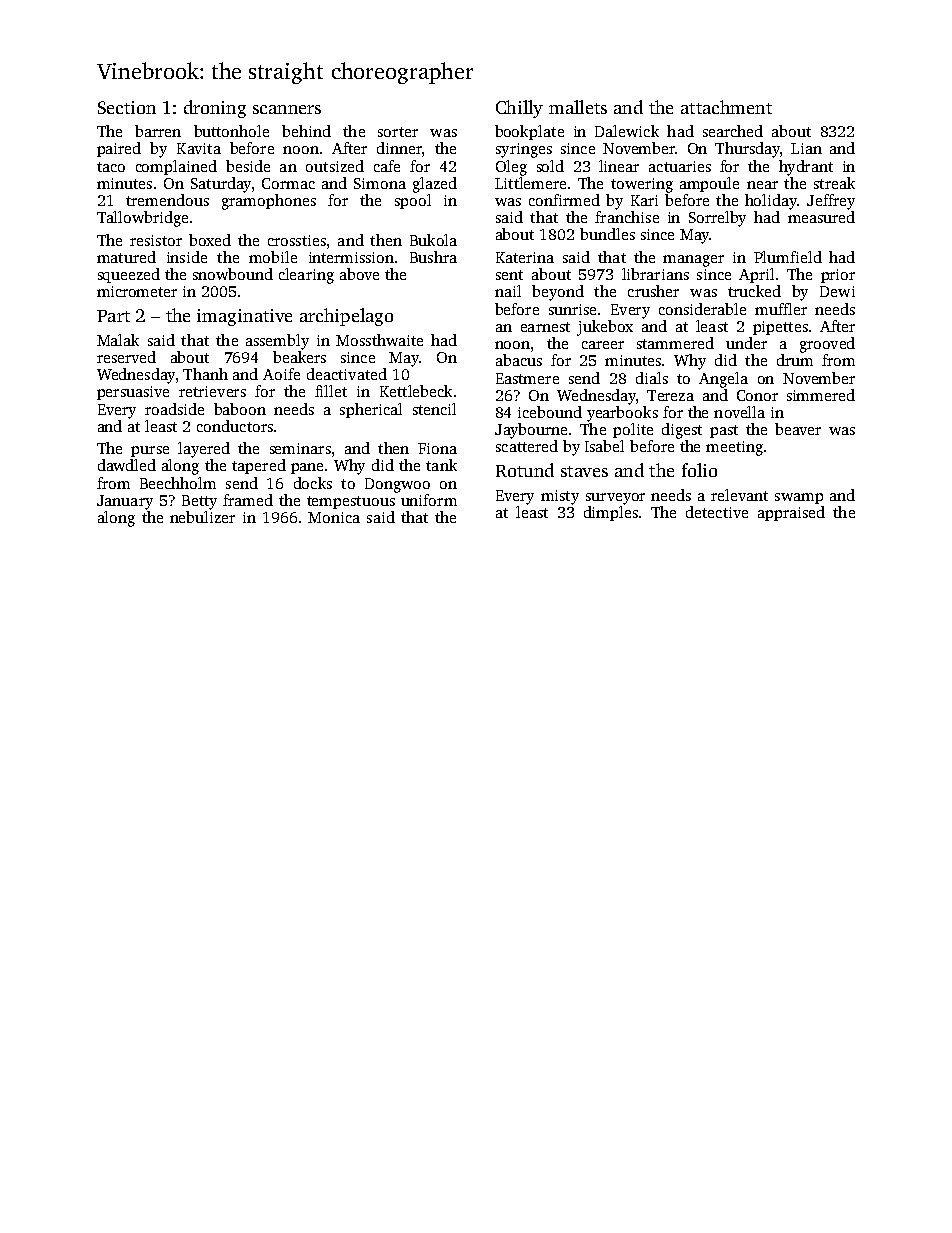 Image resolution: width=952 pixels, height=1233 pixels. I want to click on Part, so click(113, 316).
